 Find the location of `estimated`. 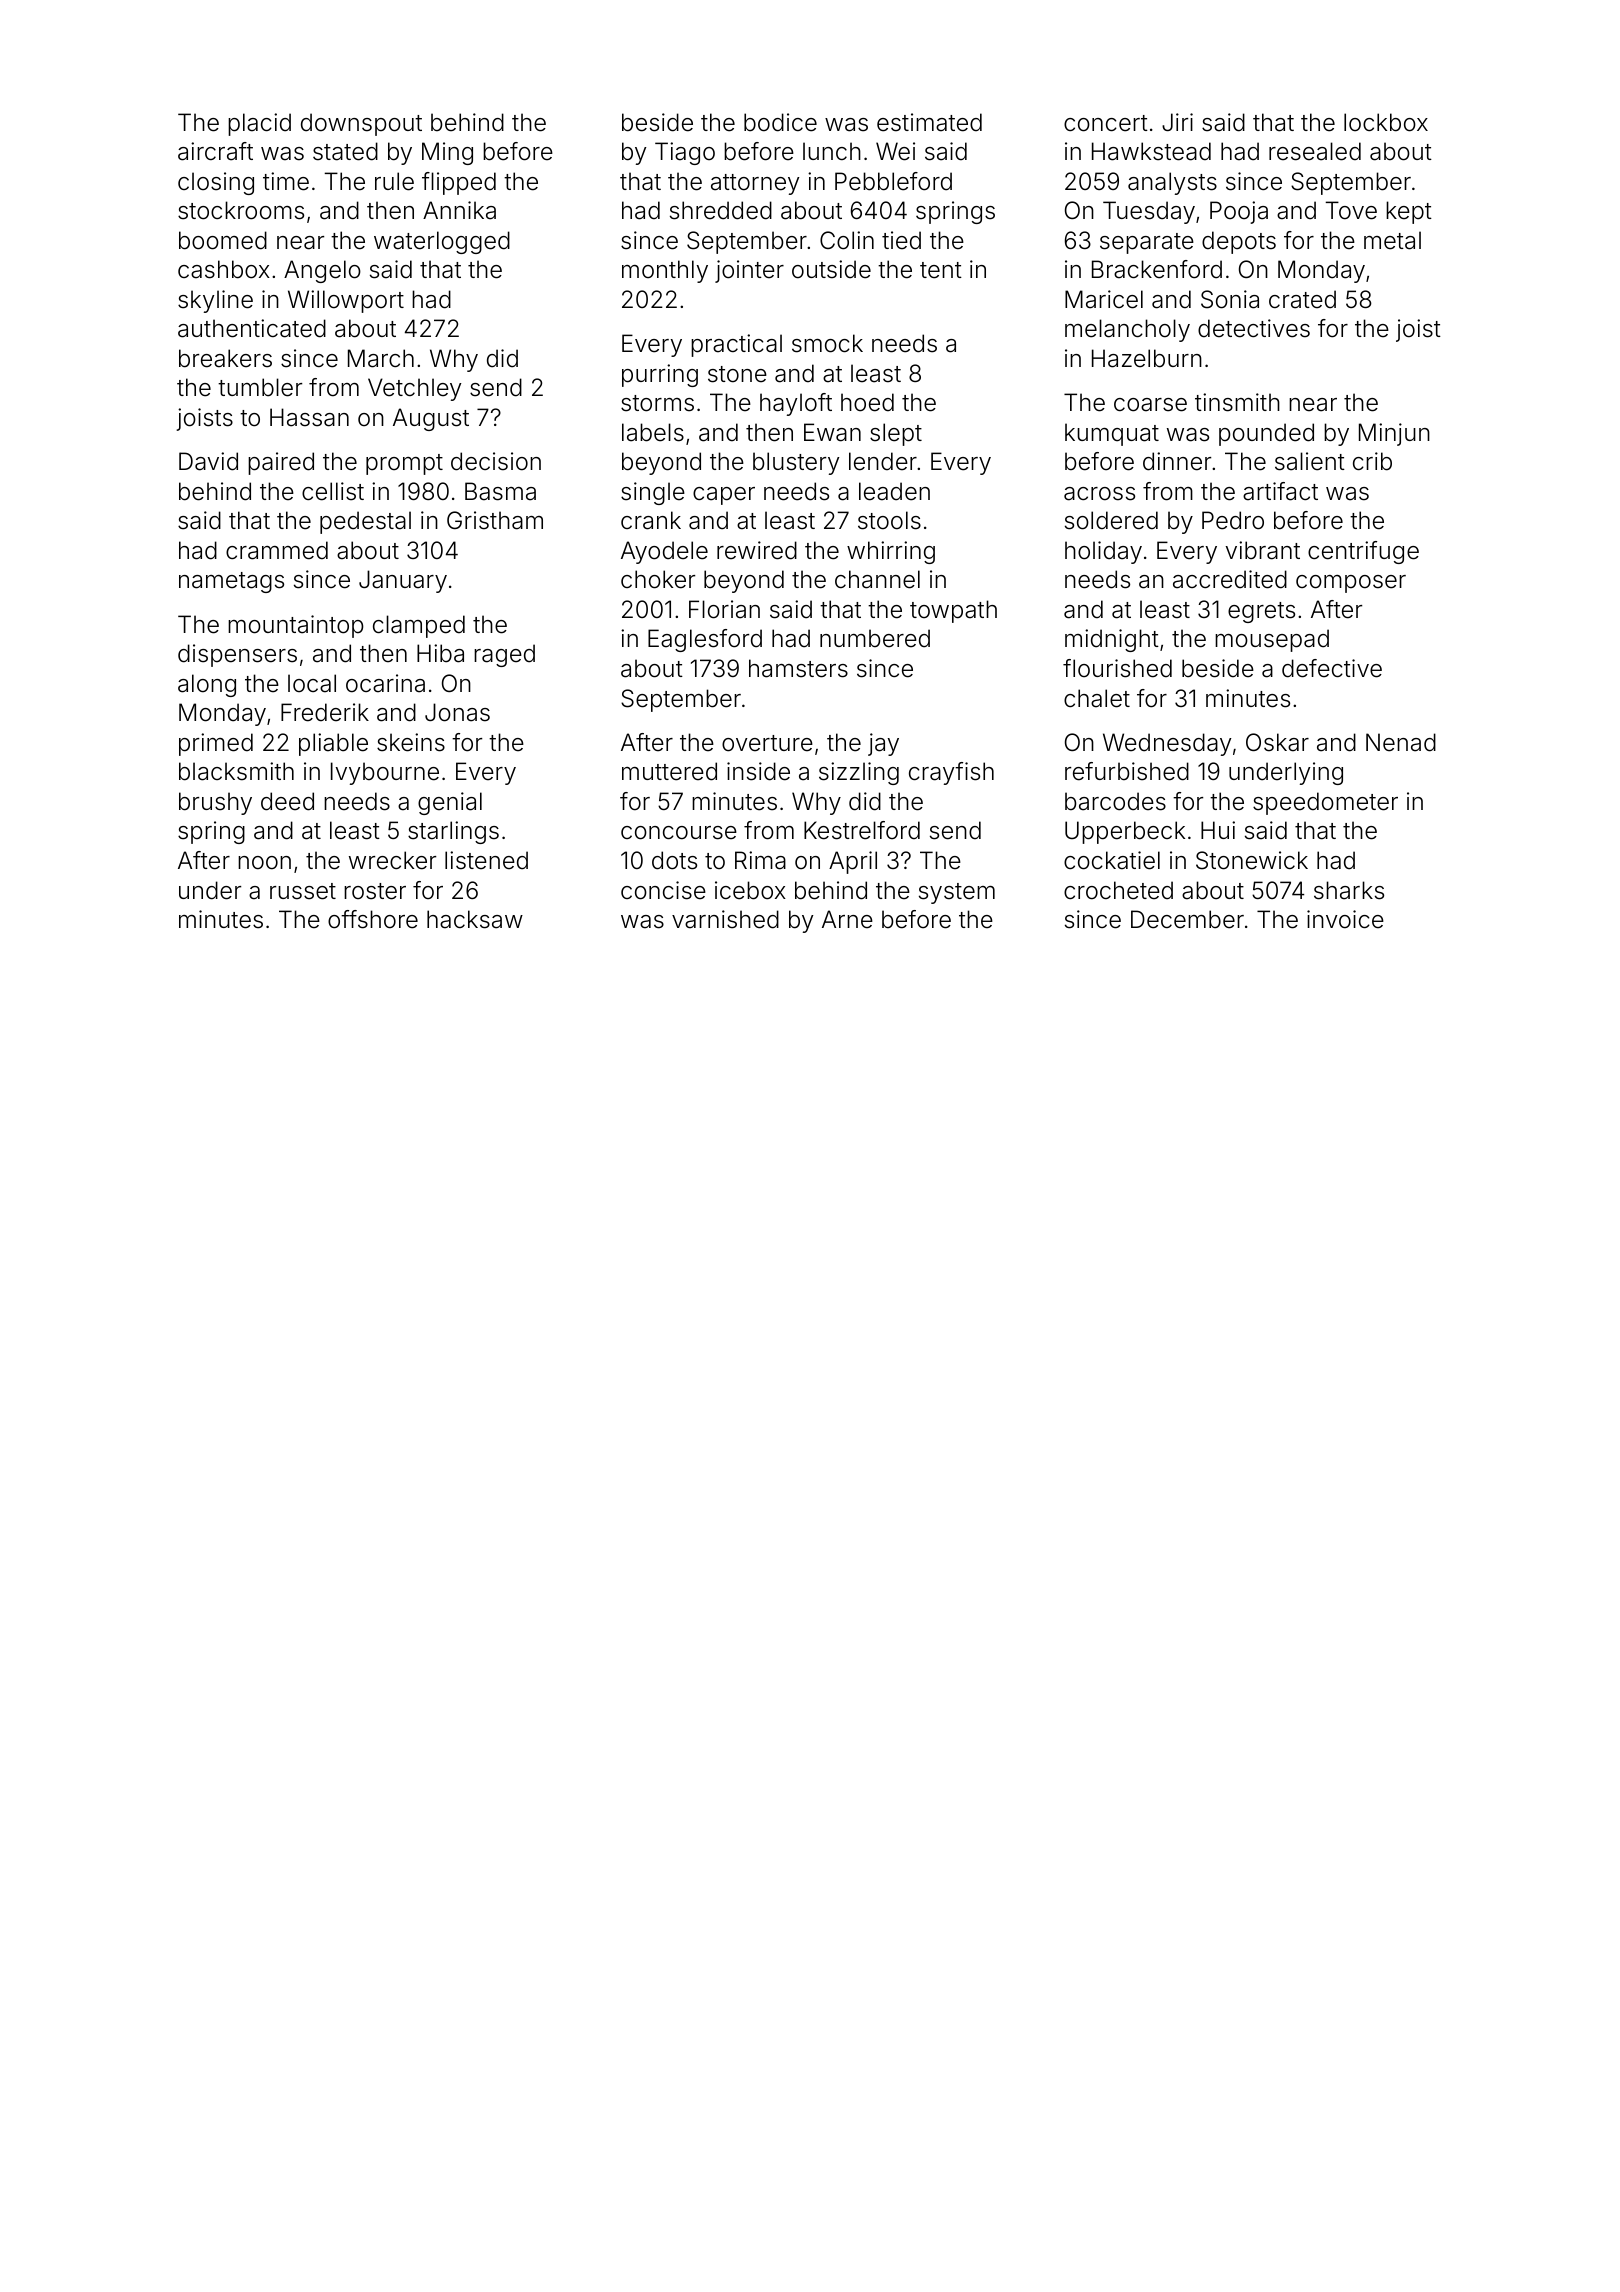

estimated is located at coordinates (929, 122).
